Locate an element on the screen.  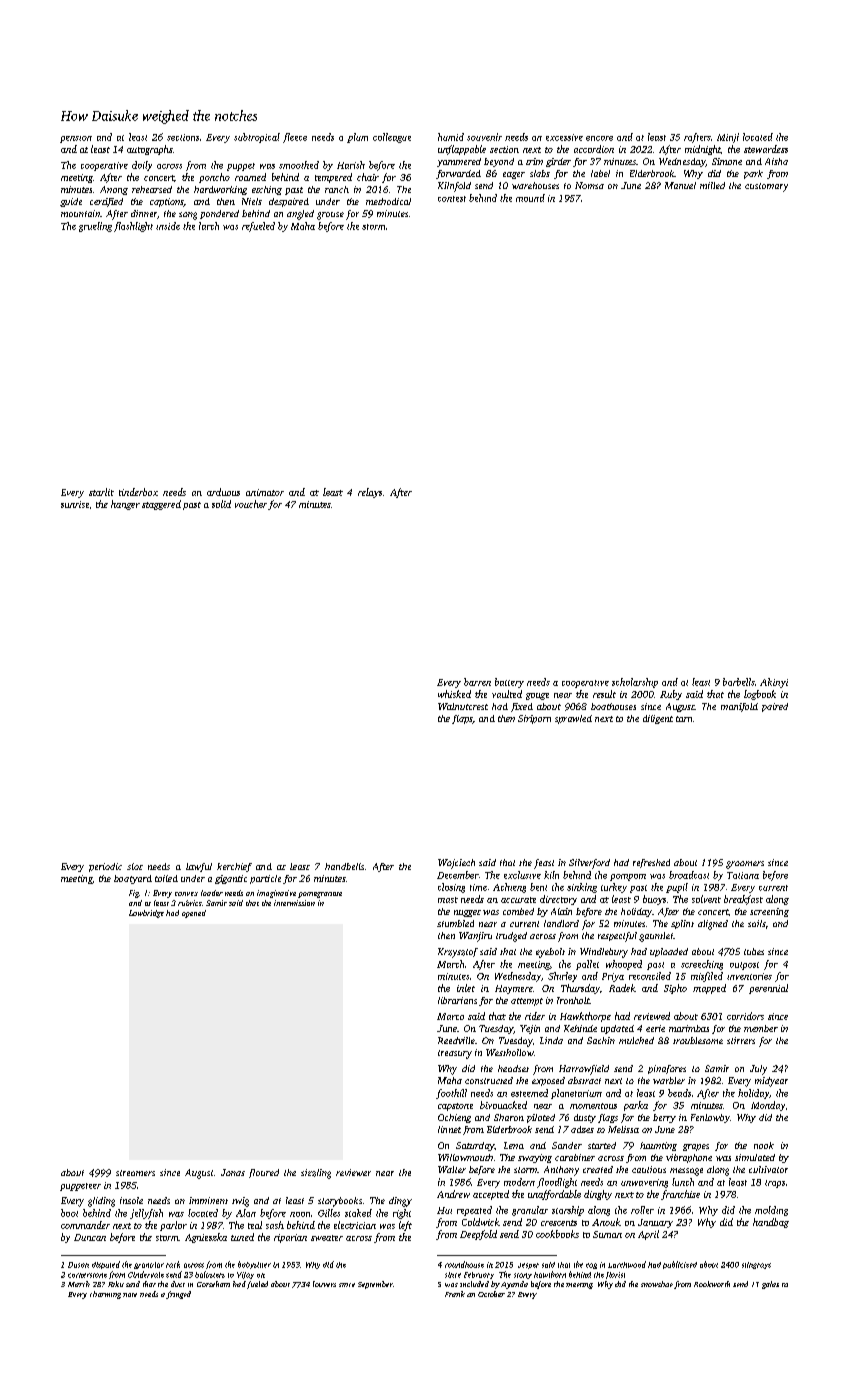
plum is located at coordinates (357, 138).
